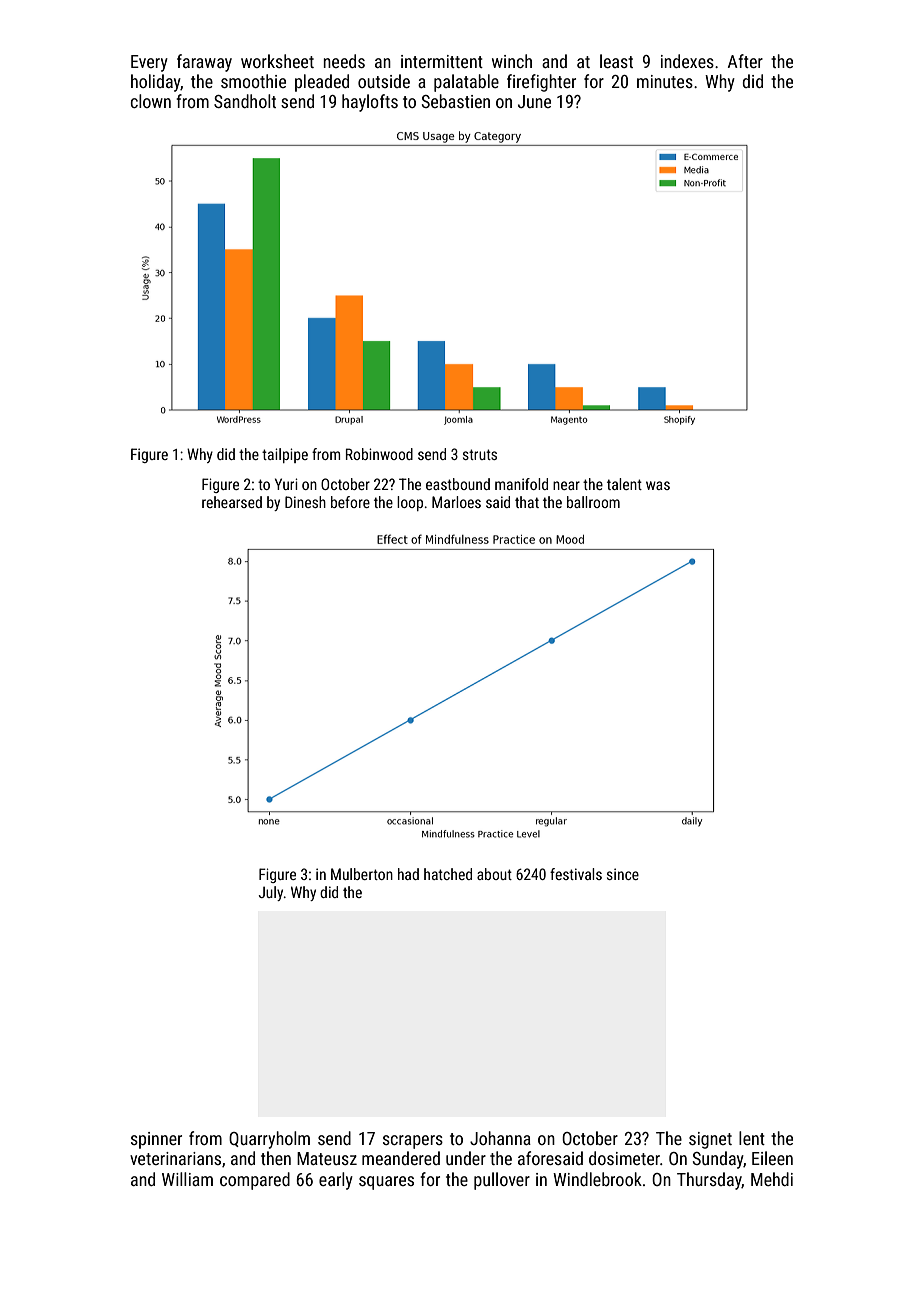 The height and width of the document is (1314, 924). Describe the element at coordinates (710, 1140) in the document. I see `signet` at that location.
